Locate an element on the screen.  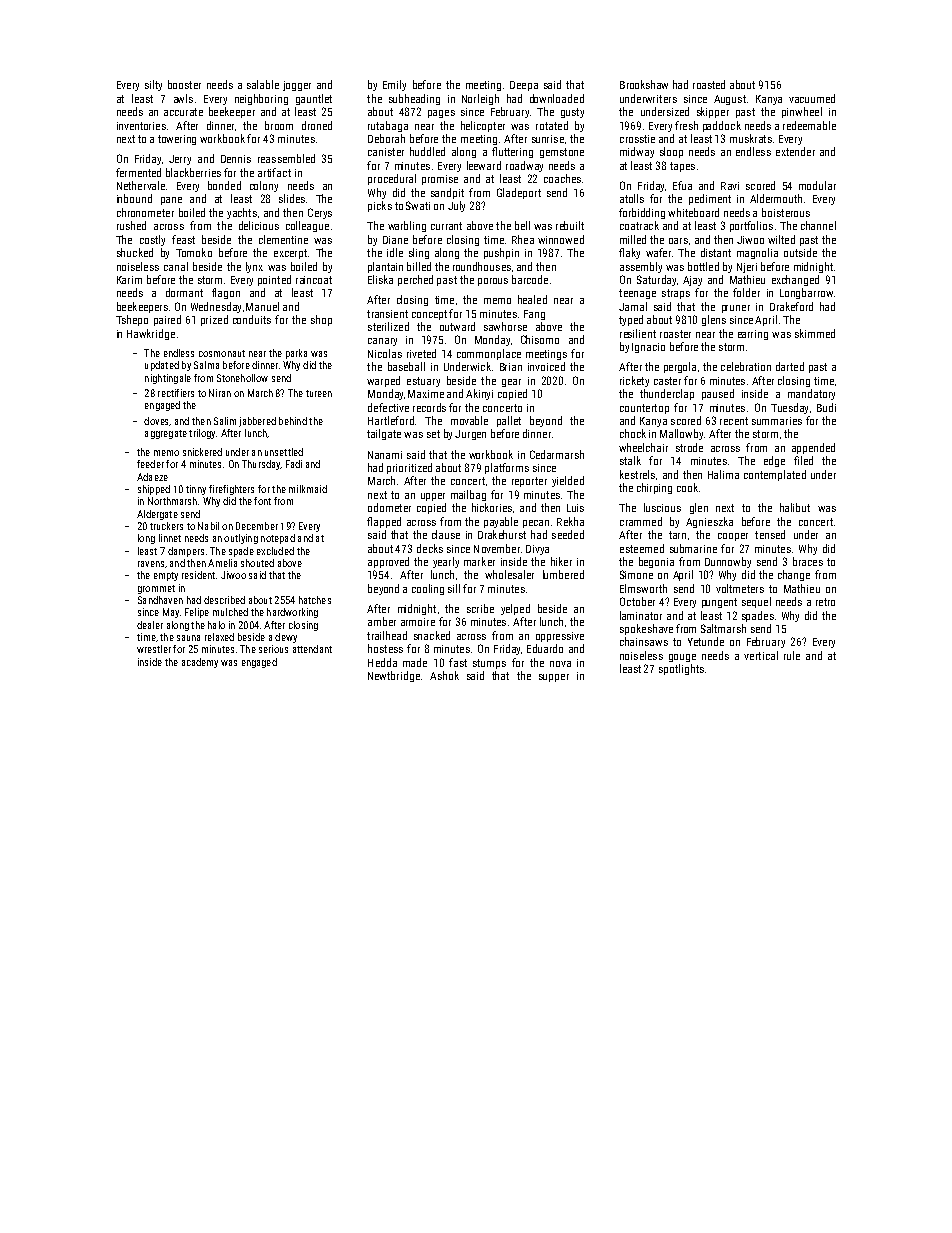
sequel is located at coordinates (756, 602).
